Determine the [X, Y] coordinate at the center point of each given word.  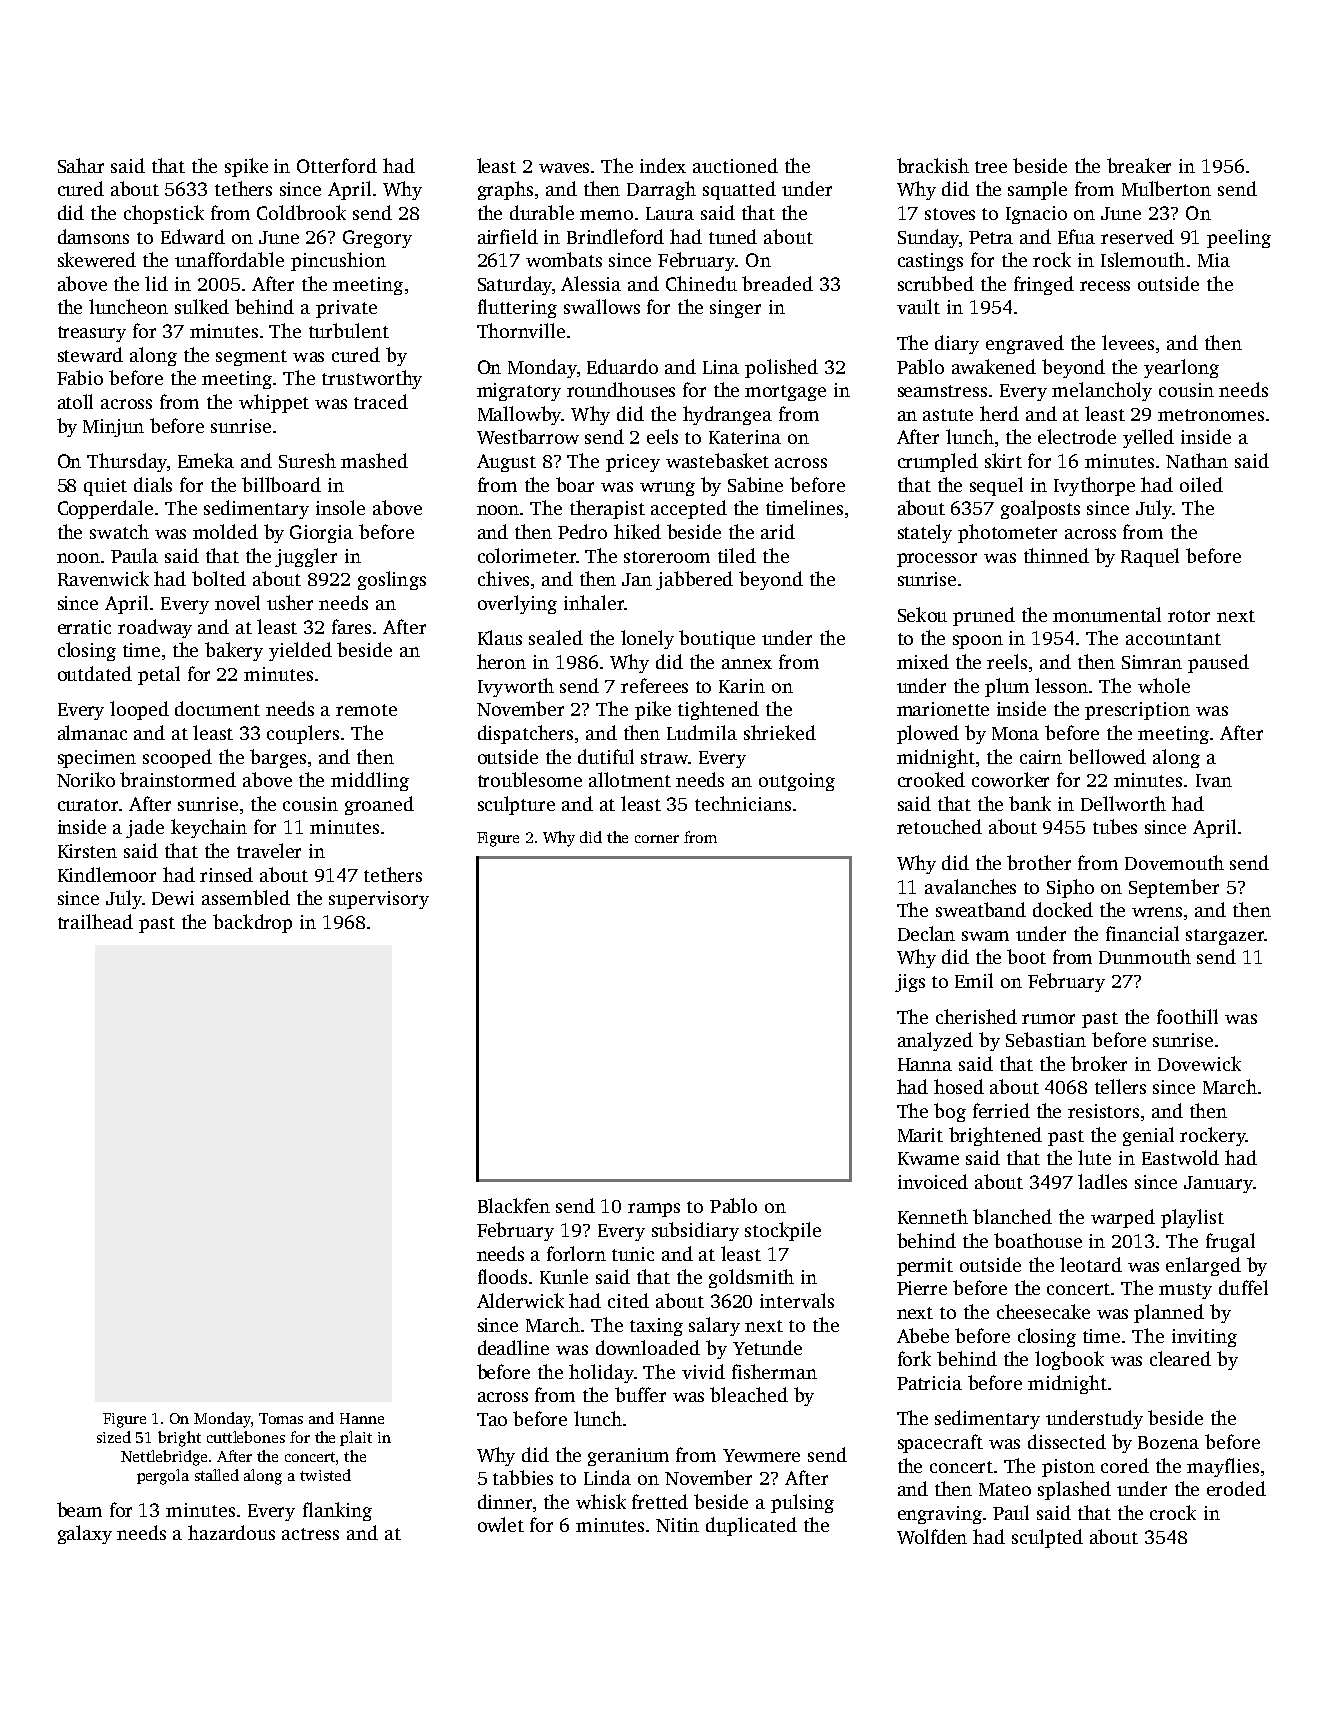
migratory [519, 392]
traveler [269, 850]
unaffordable [229, 259]
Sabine [755, 484]
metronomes [1211, 415]
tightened [718, 710]
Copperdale [105, 509]
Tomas [281, 1418]
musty [1185, 1291]
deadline [513, 1347]
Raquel [1150, 557]
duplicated [751, 1526]
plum [1007, 687]
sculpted [1047, 1538]
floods [502, 1276]
